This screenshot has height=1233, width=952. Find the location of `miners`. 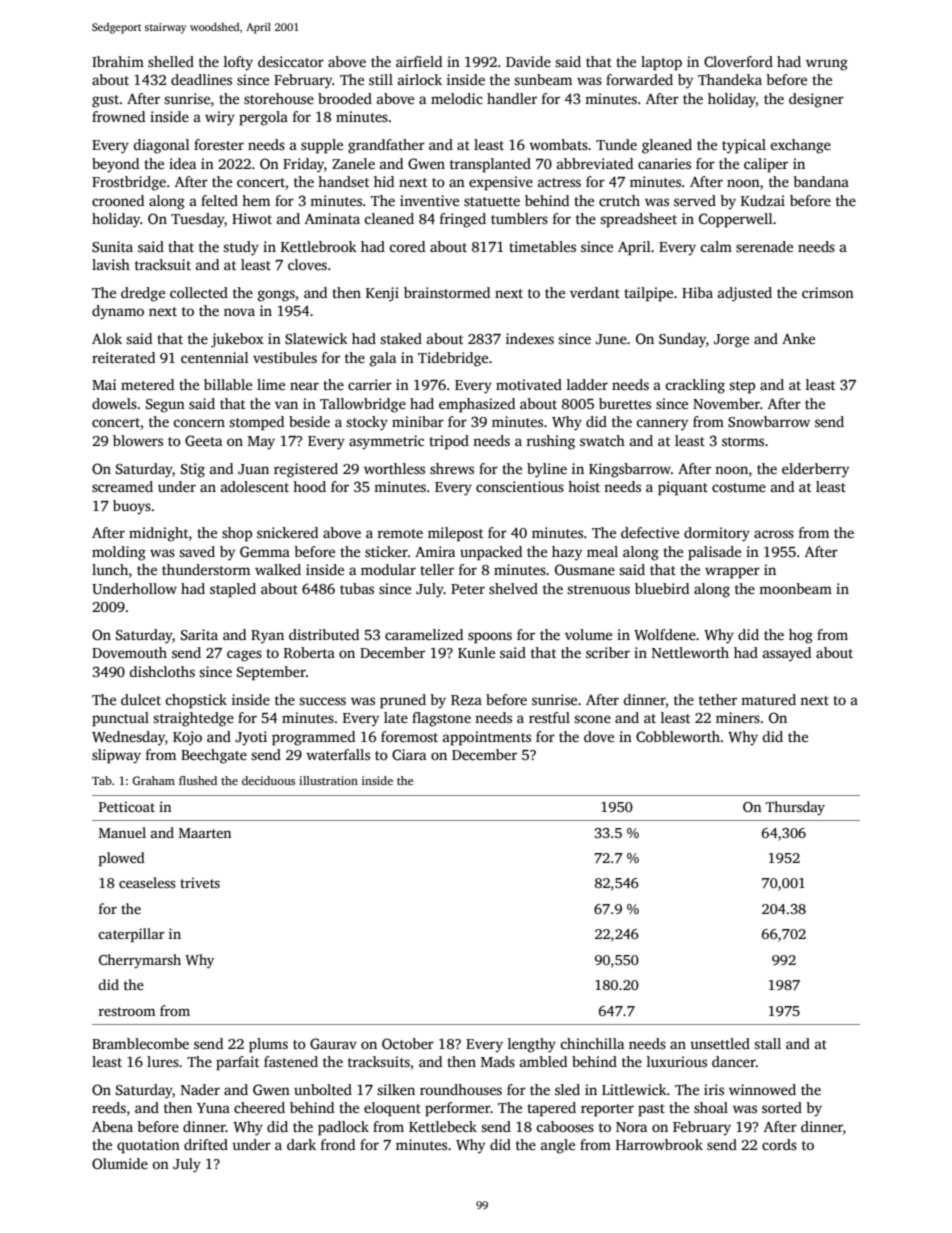

miners is located at coordinates (738, 717).
